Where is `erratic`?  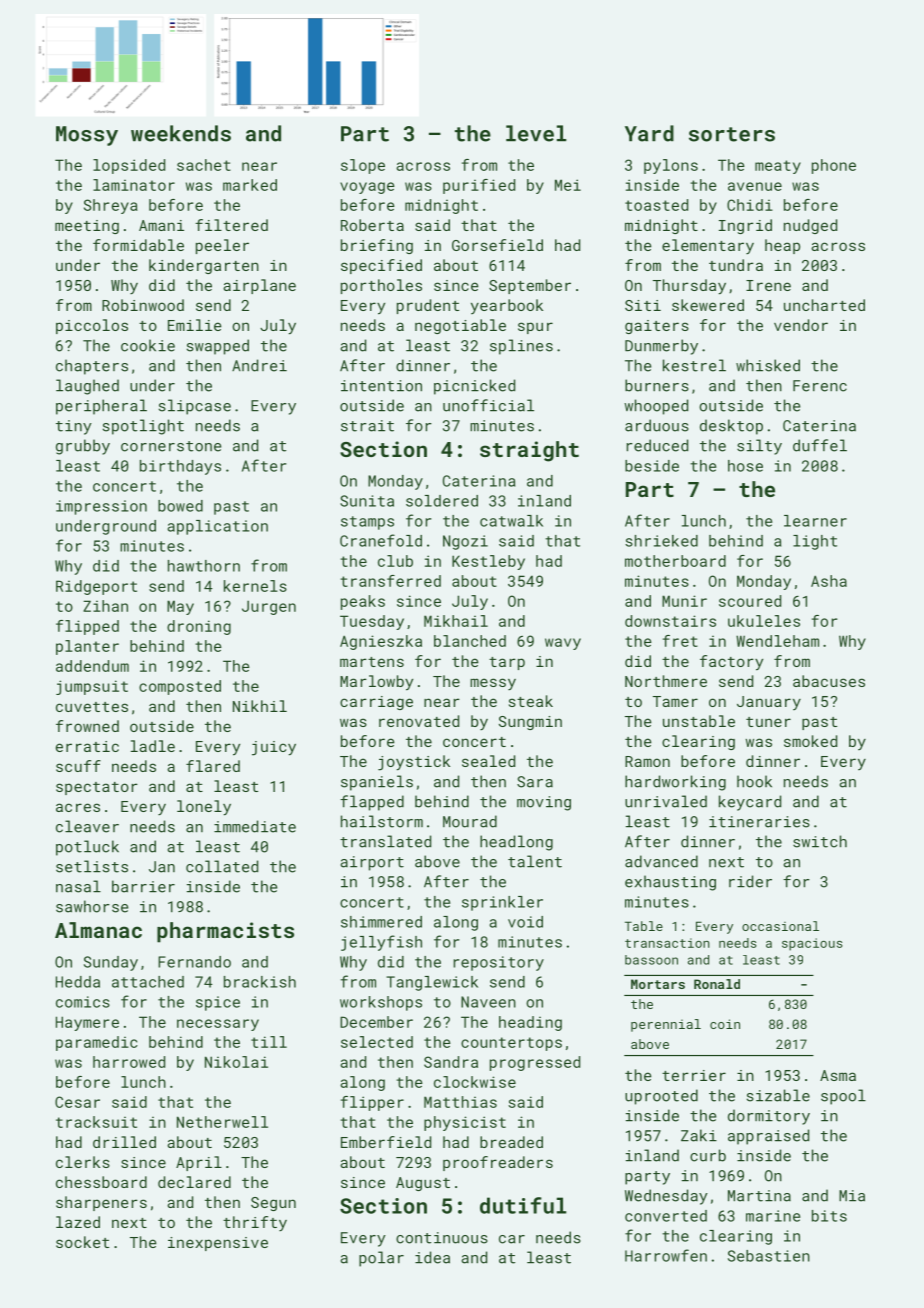 erratic is located at coordinates (87, 746).
